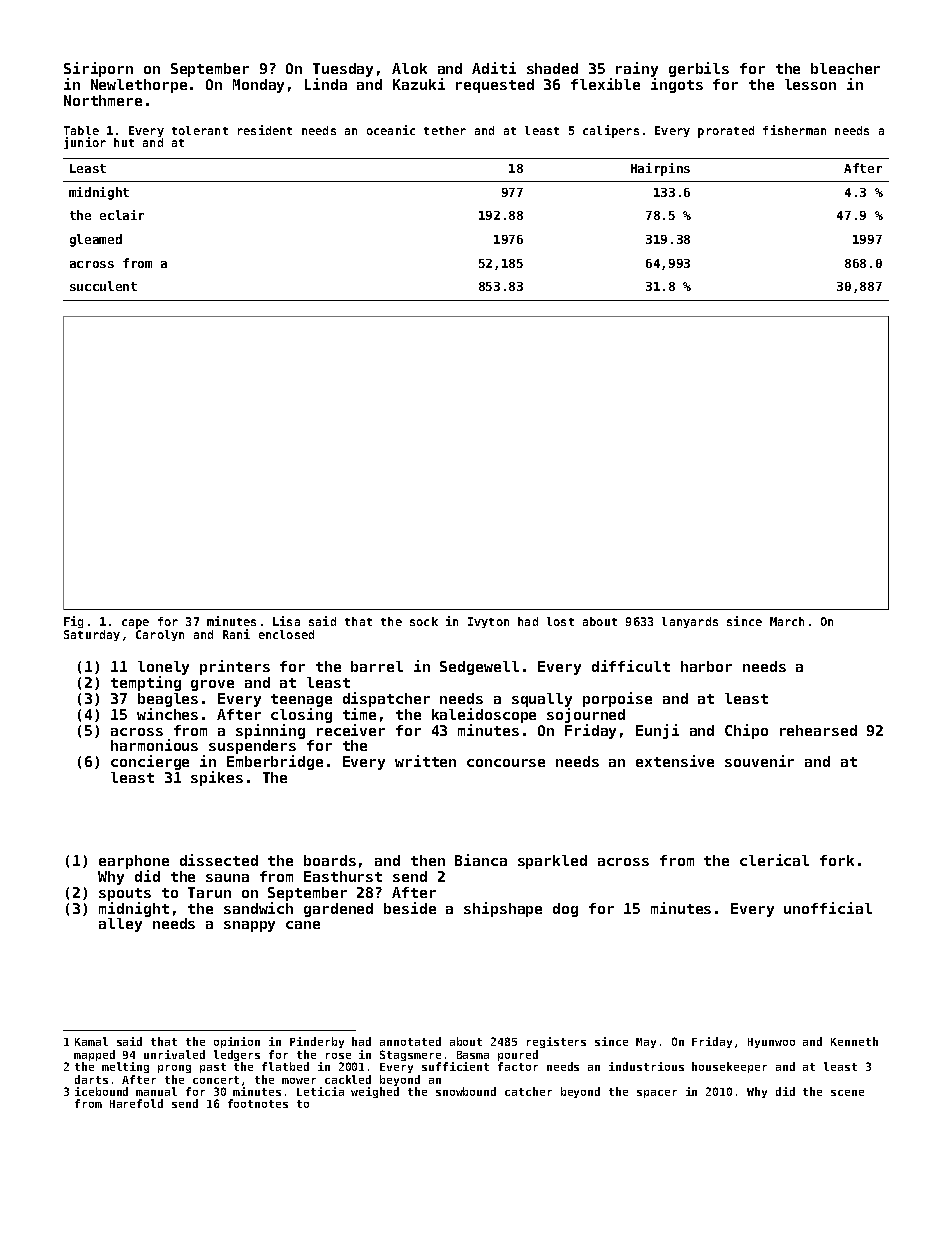  I want to click on Hairpins, so click(660, 169).
